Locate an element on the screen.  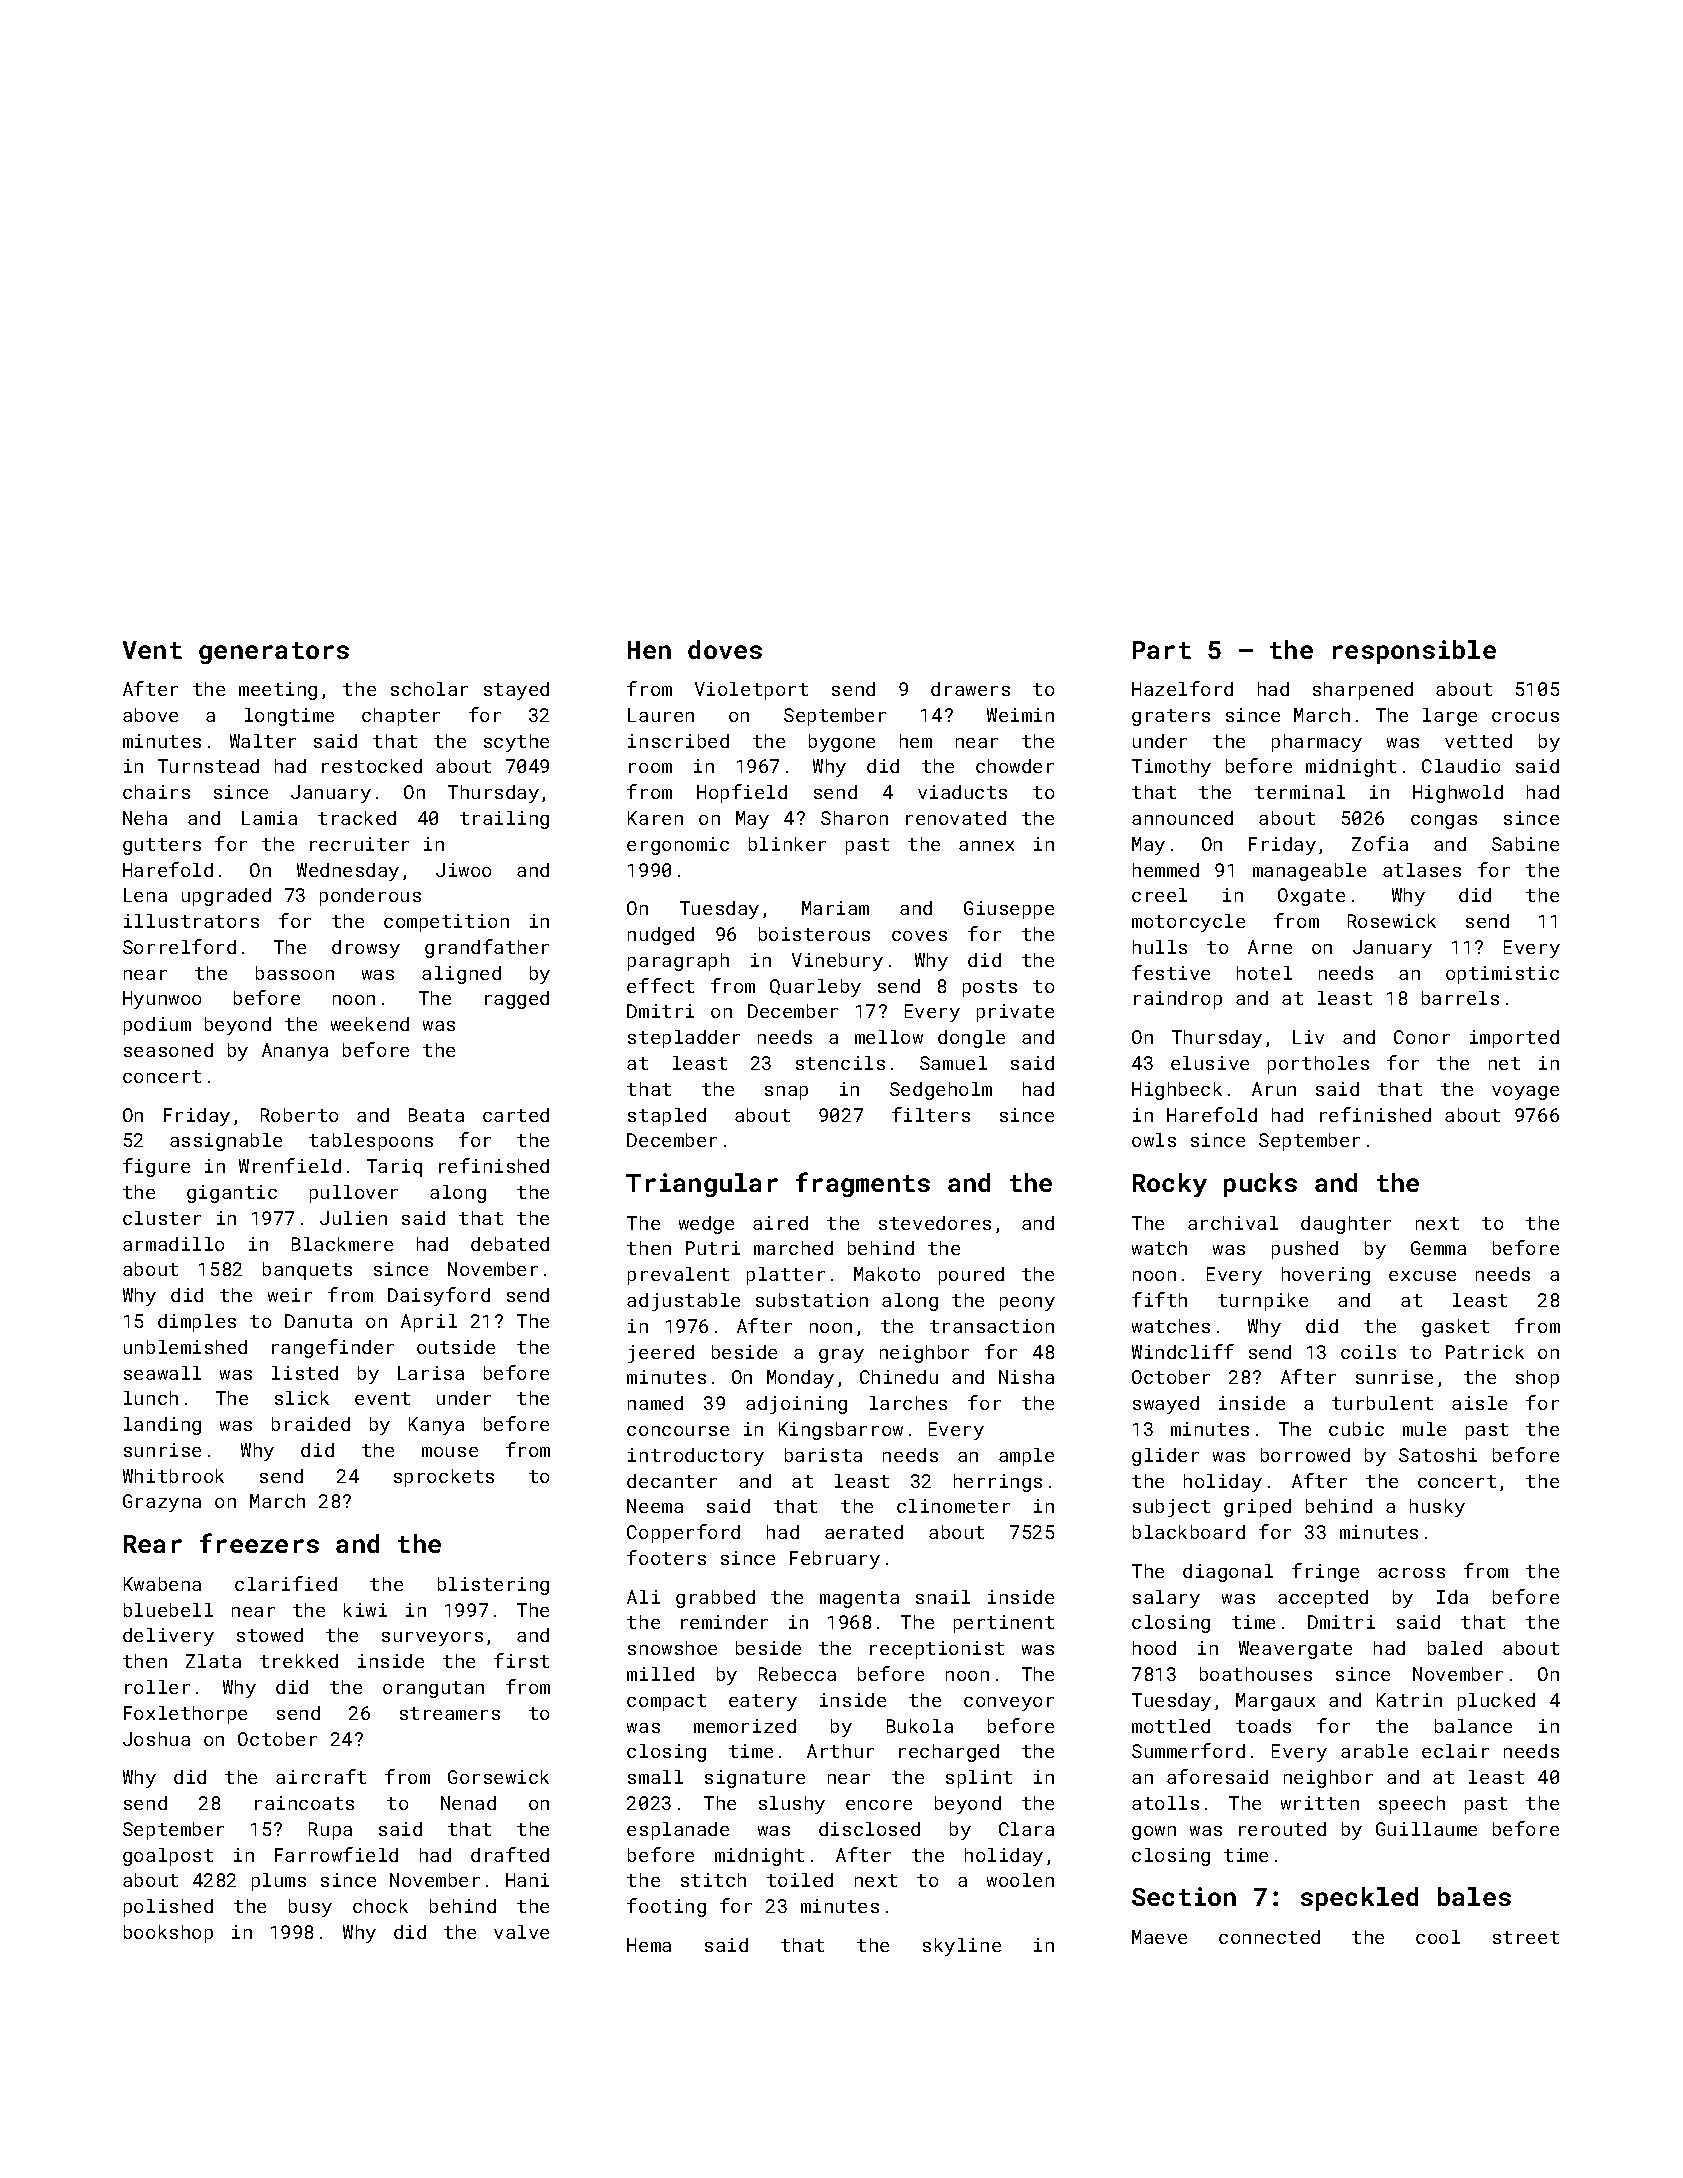
responsible is located at coordinates (1414, 652).
